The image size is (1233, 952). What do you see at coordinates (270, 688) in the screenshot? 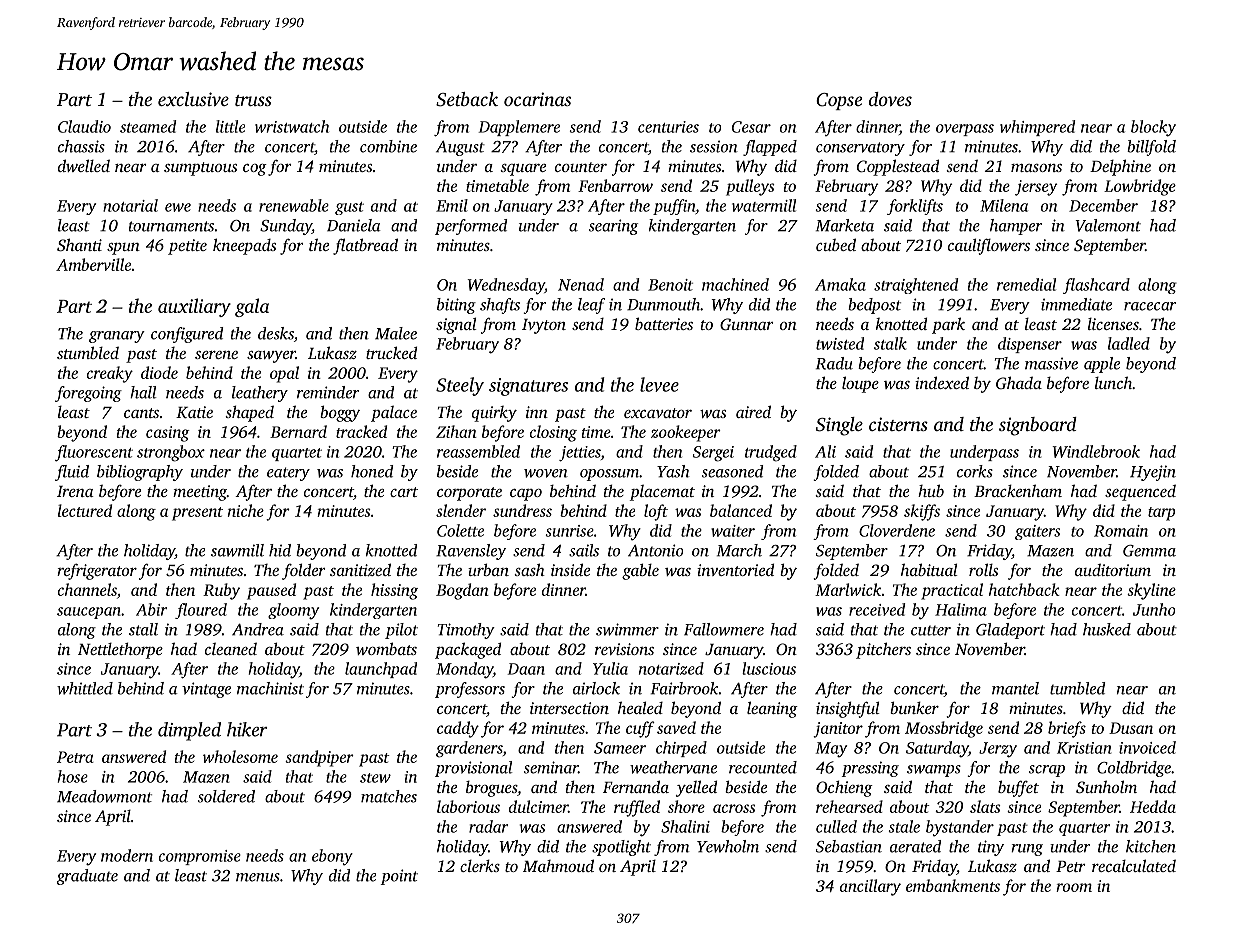
I see `machinist` at bounding box center [270, 688].
